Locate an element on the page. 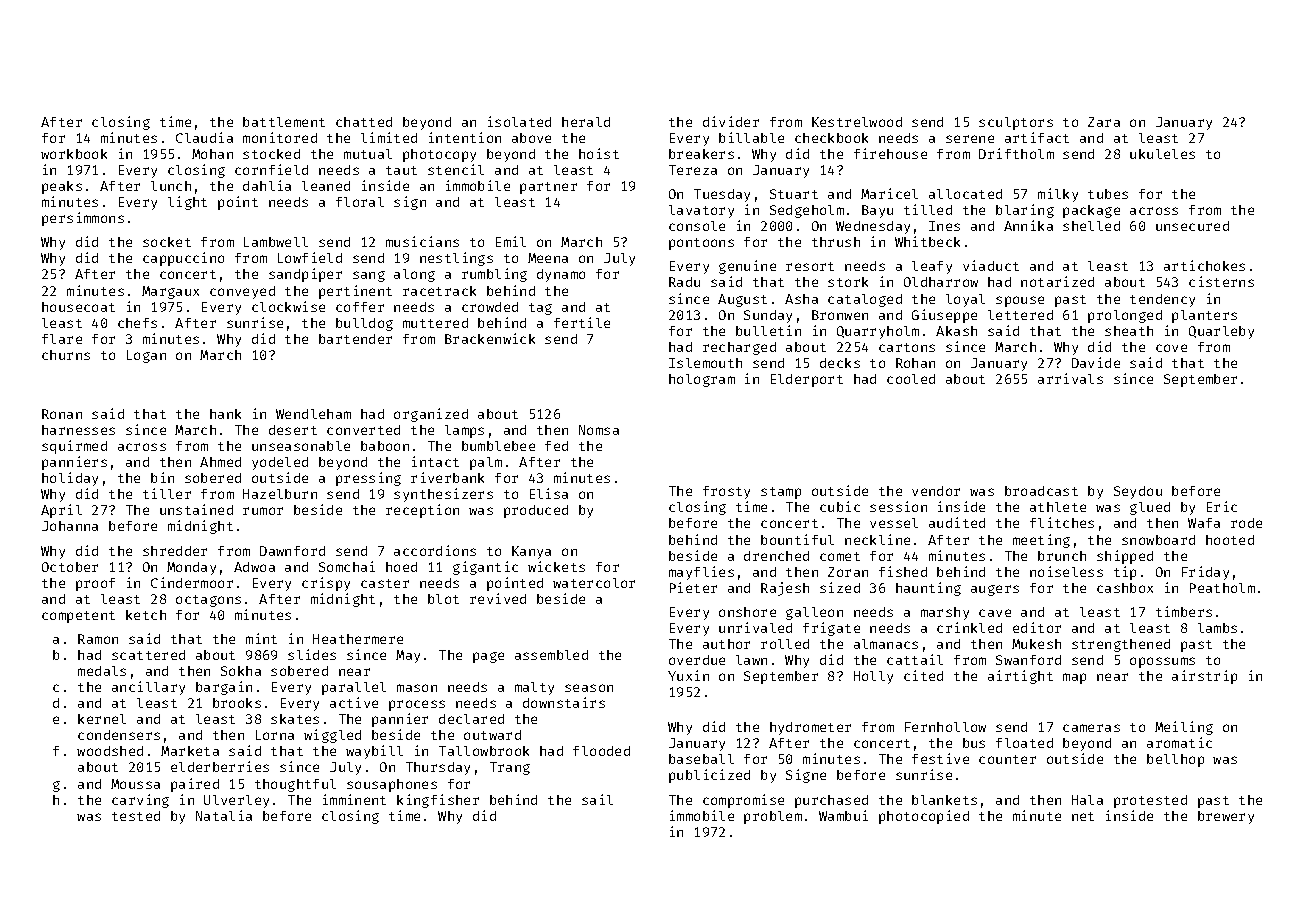 This image has height=924, width=1308. herald is located at coordinates (586, 122).
